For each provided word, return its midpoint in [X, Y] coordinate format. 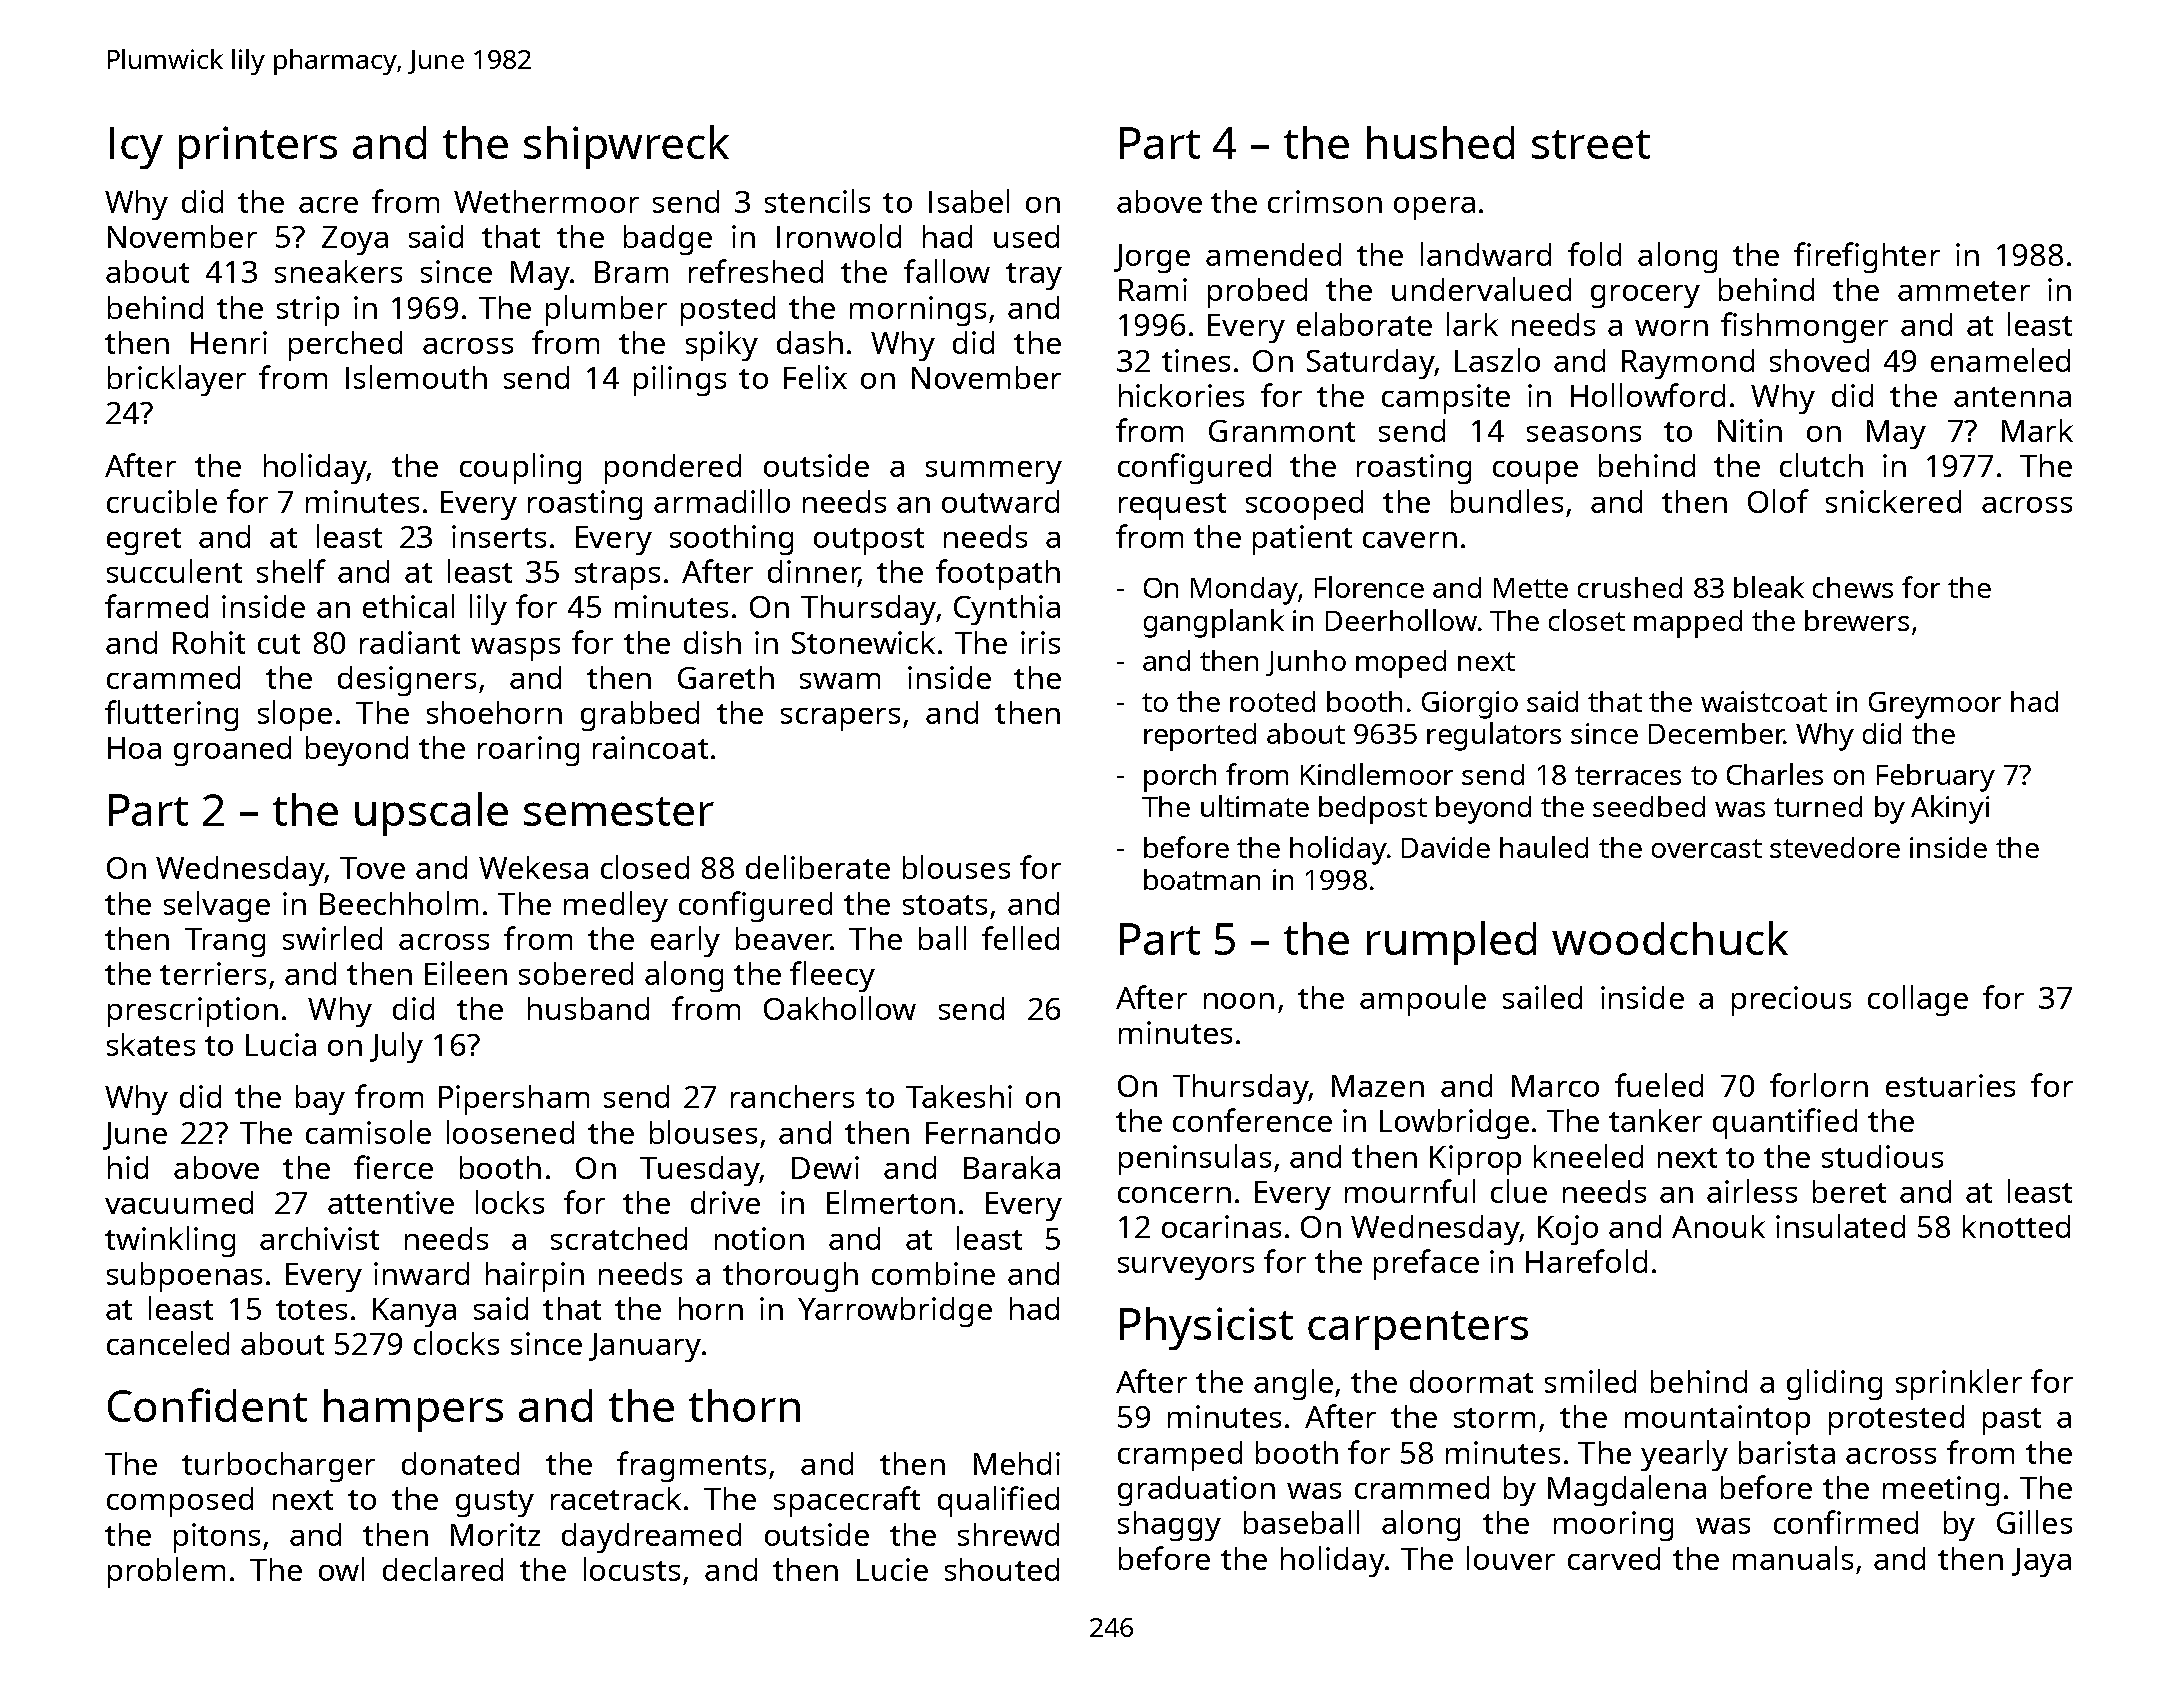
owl [341, 1569]
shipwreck [626, 147]
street [1591, 144]
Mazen [1378, 1086]
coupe [1535, 472]
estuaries [1950, 1085]
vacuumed [179, 1202]
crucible [162, 501]
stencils [817, 201]
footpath [998, 574]
